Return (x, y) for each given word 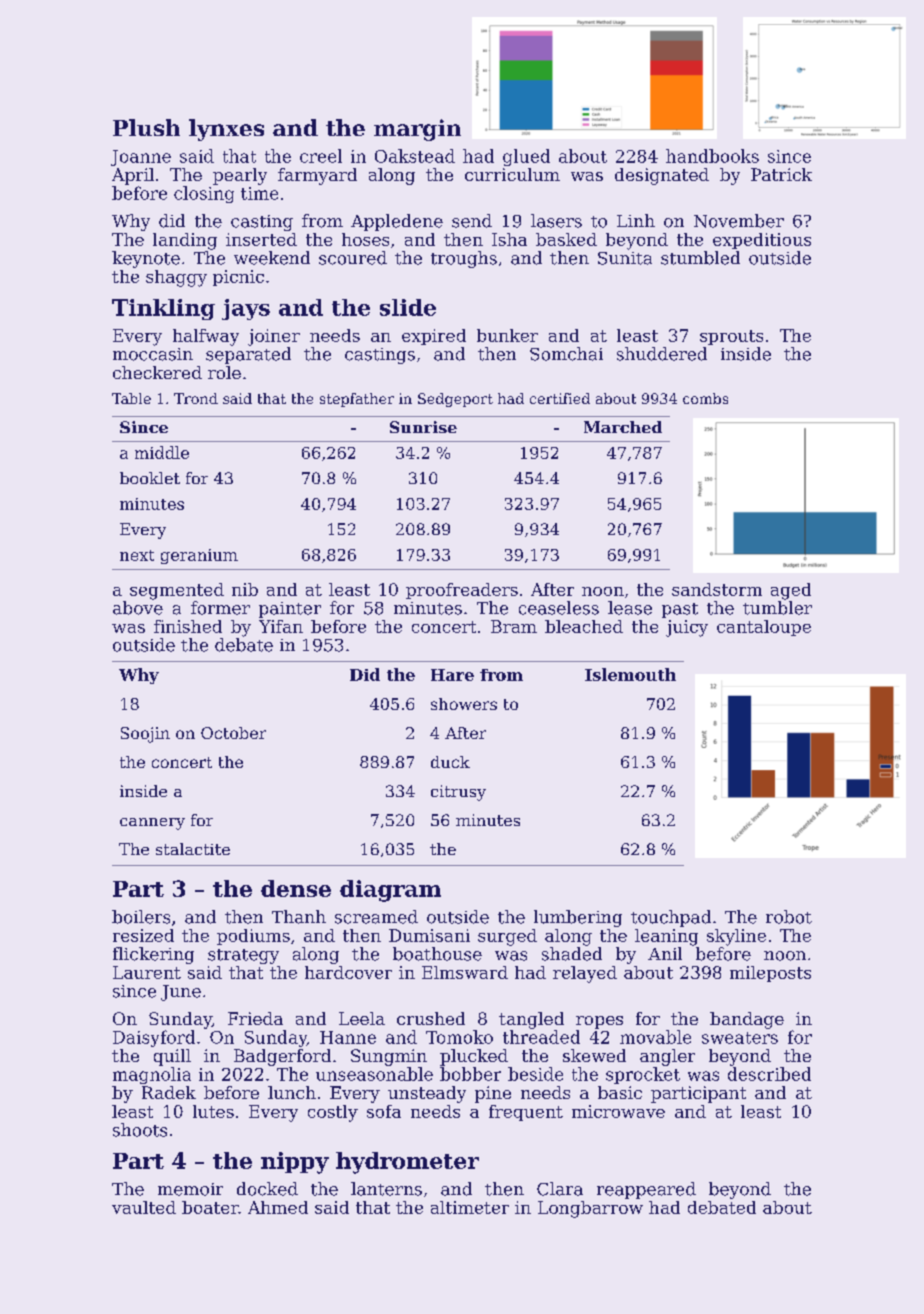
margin (417, 130)
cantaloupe (764, 628)
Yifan (281, 626)
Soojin (145, 735)
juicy (687, 628)
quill (172, 1057)
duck (450, 762)
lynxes (226, 130)
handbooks (712, 156)
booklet (150, 478)
